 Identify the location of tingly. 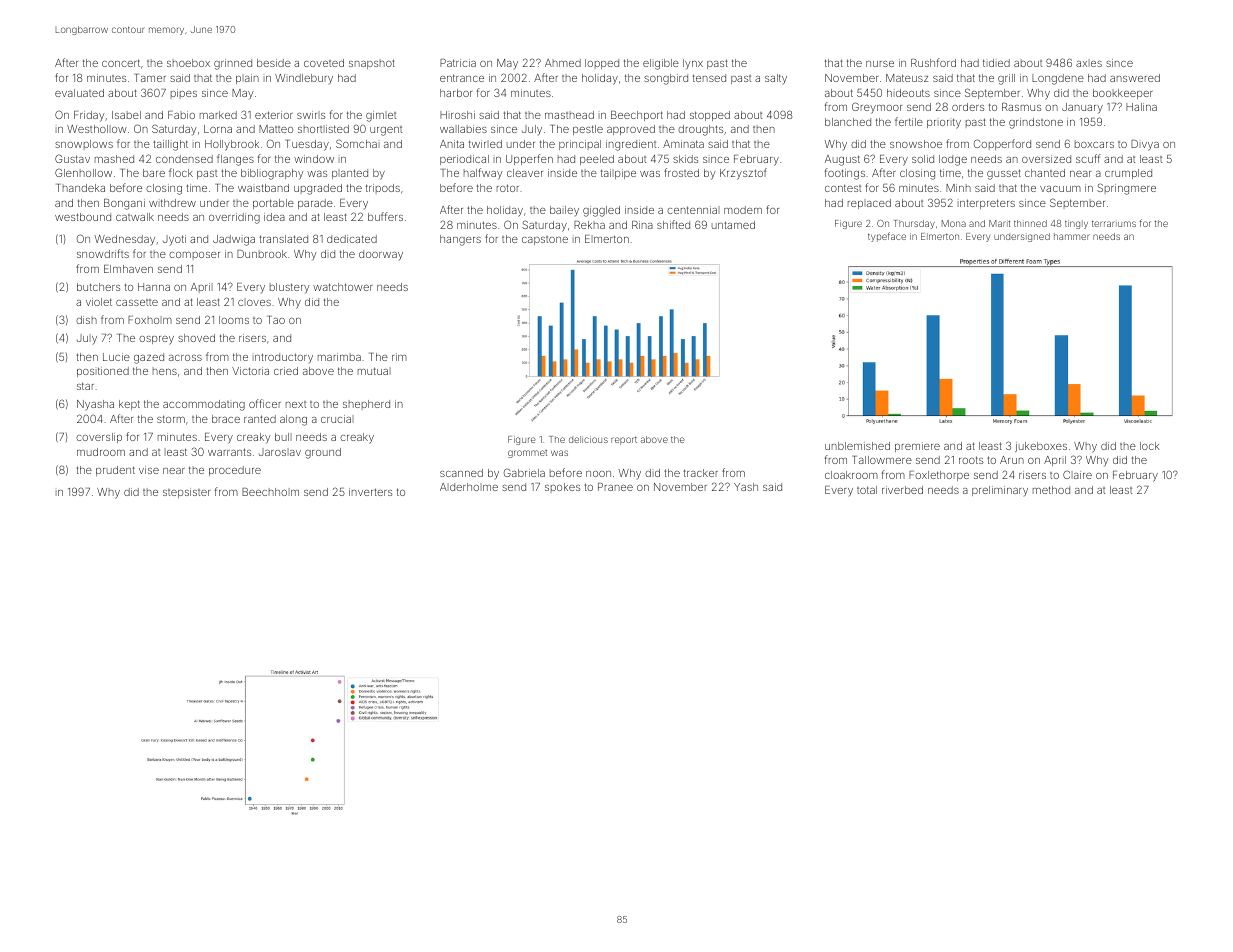
(1076, 224).
